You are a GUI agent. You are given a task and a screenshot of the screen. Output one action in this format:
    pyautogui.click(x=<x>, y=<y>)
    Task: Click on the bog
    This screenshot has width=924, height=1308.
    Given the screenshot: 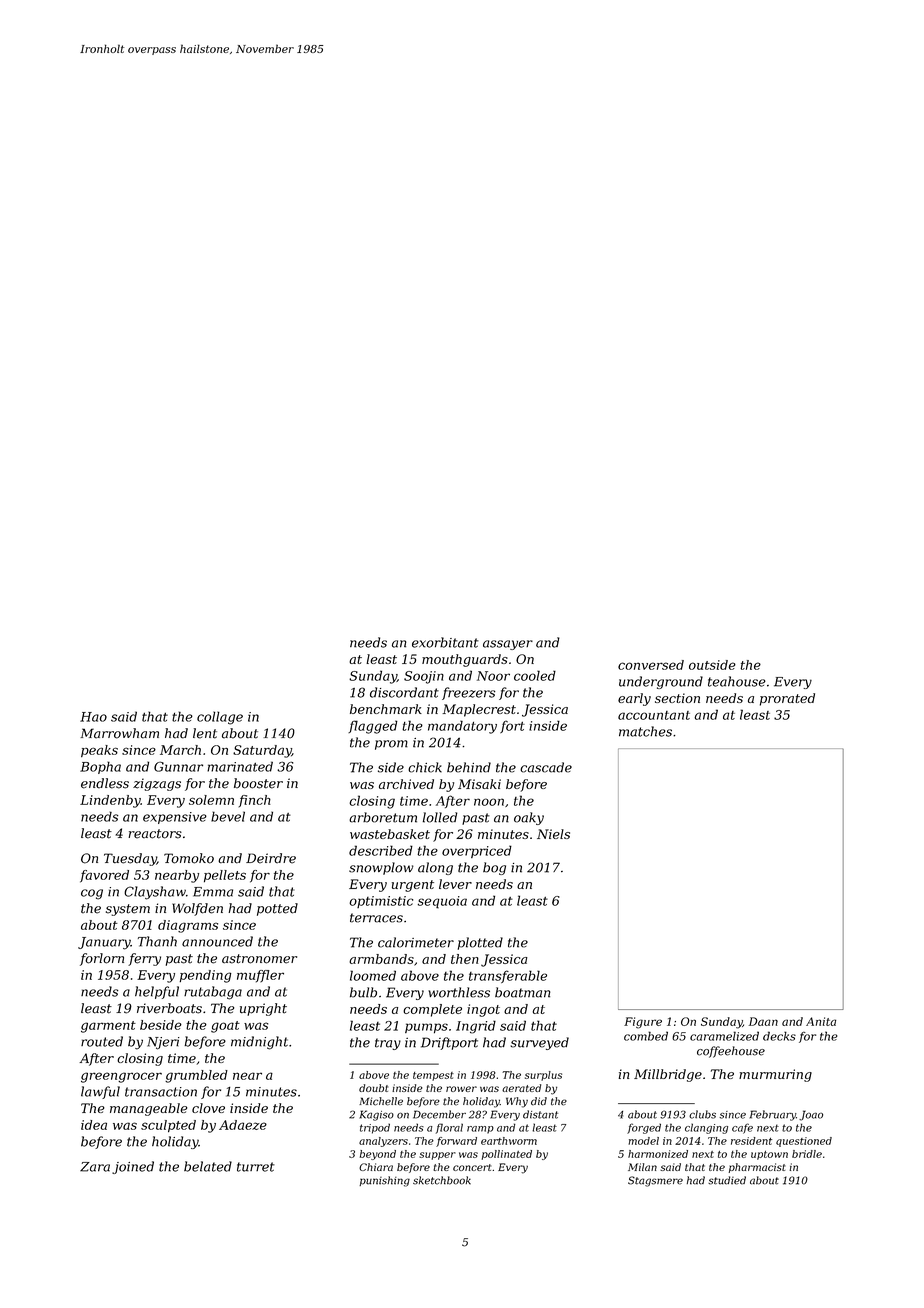 What is the action you would take?
    pyautogui.click(x=494, y=868)
